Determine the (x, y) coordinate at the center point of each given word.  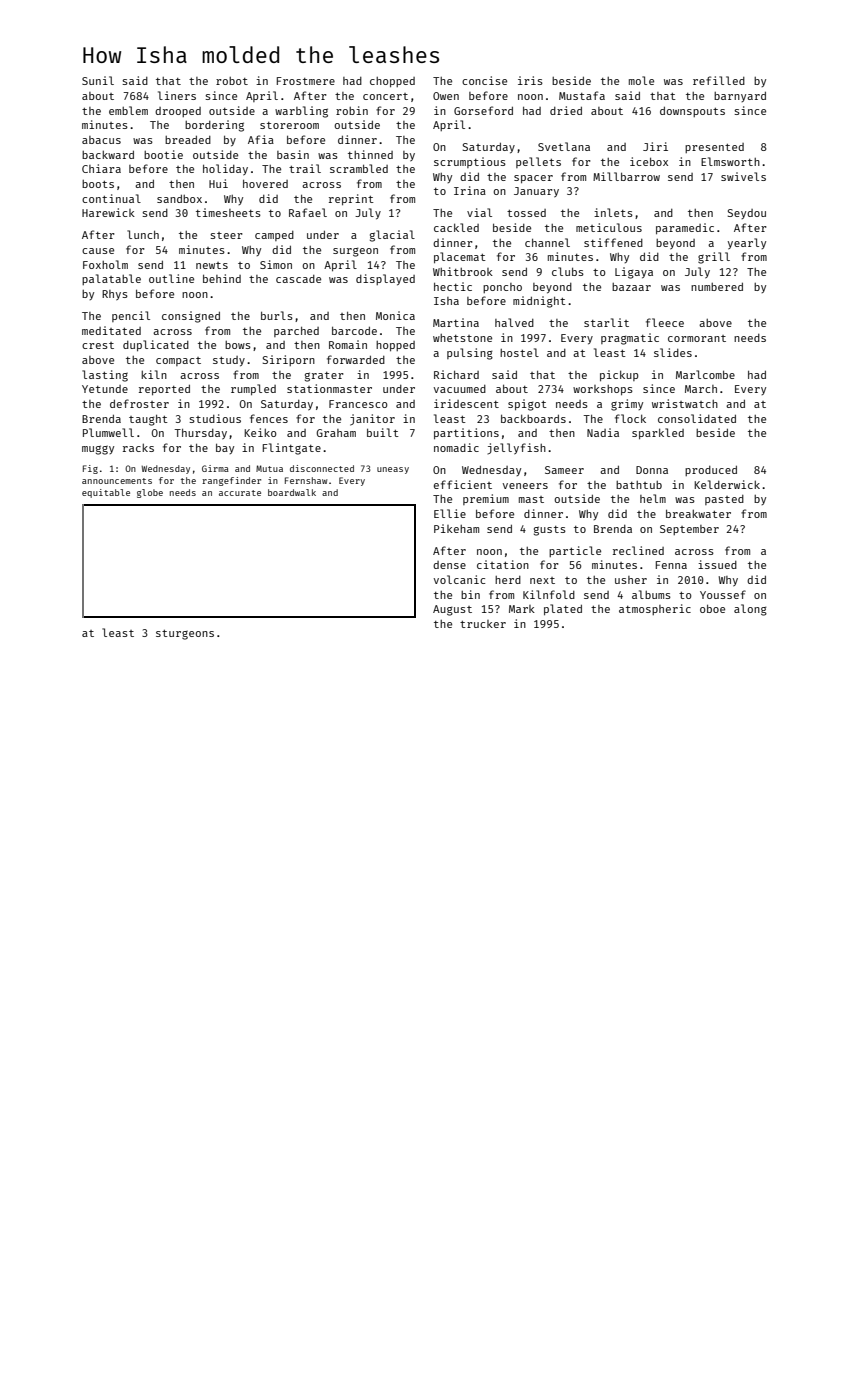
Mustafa (582, 95)
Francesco (358, 404)
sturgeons (185, 635)
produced (711, 471)
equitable (106, 493)
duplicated (156, 345)
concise (484, 80)
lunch (143, 234)
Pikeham (456, 528)
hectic (453, 286)
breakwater (698, 513)
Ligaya (634, 273)
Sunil (98, 80)
